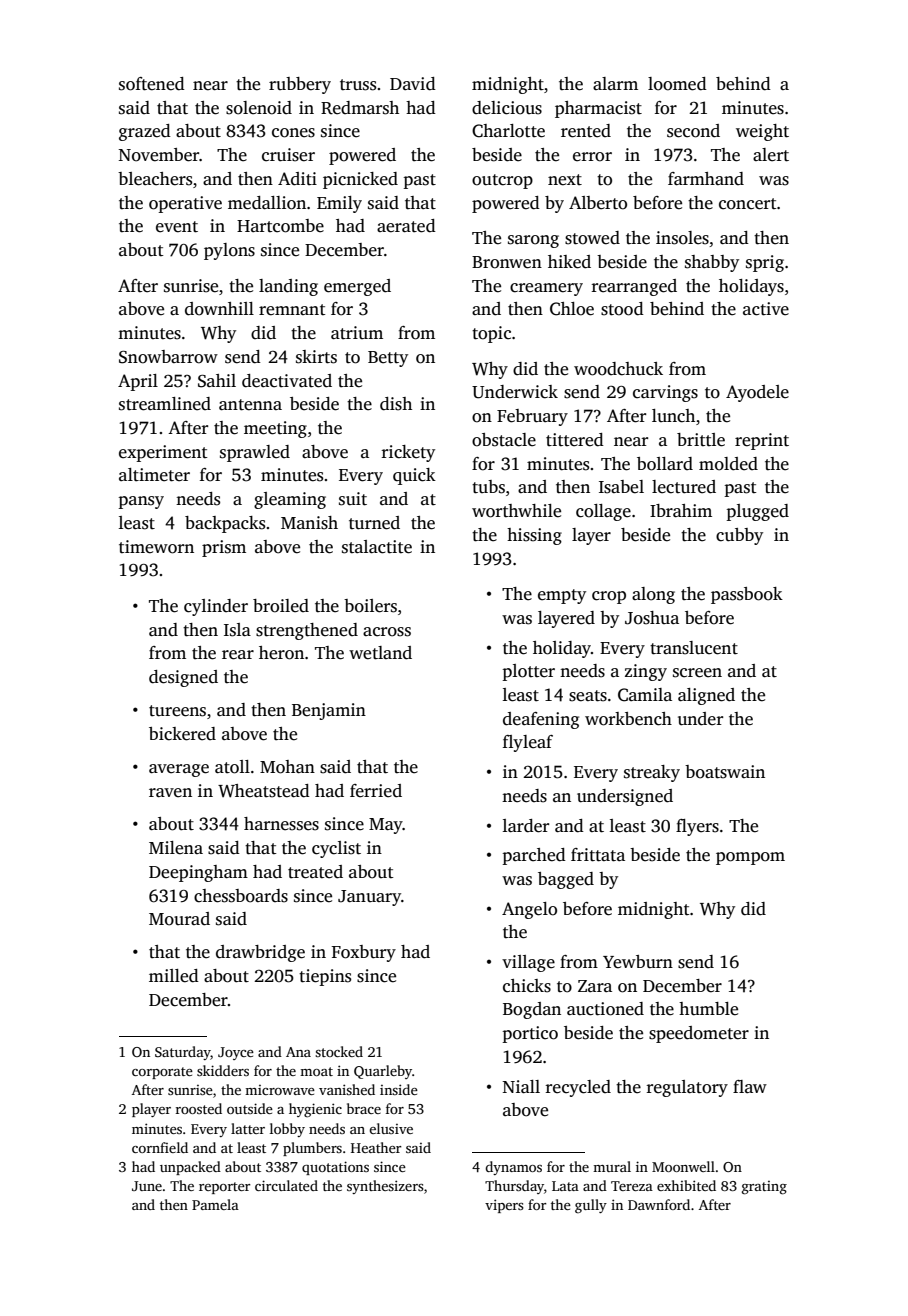 This image has width=908, height=1316. Describe the element at coordinates (370, 606) in the image. I see `boilers` at that location.
